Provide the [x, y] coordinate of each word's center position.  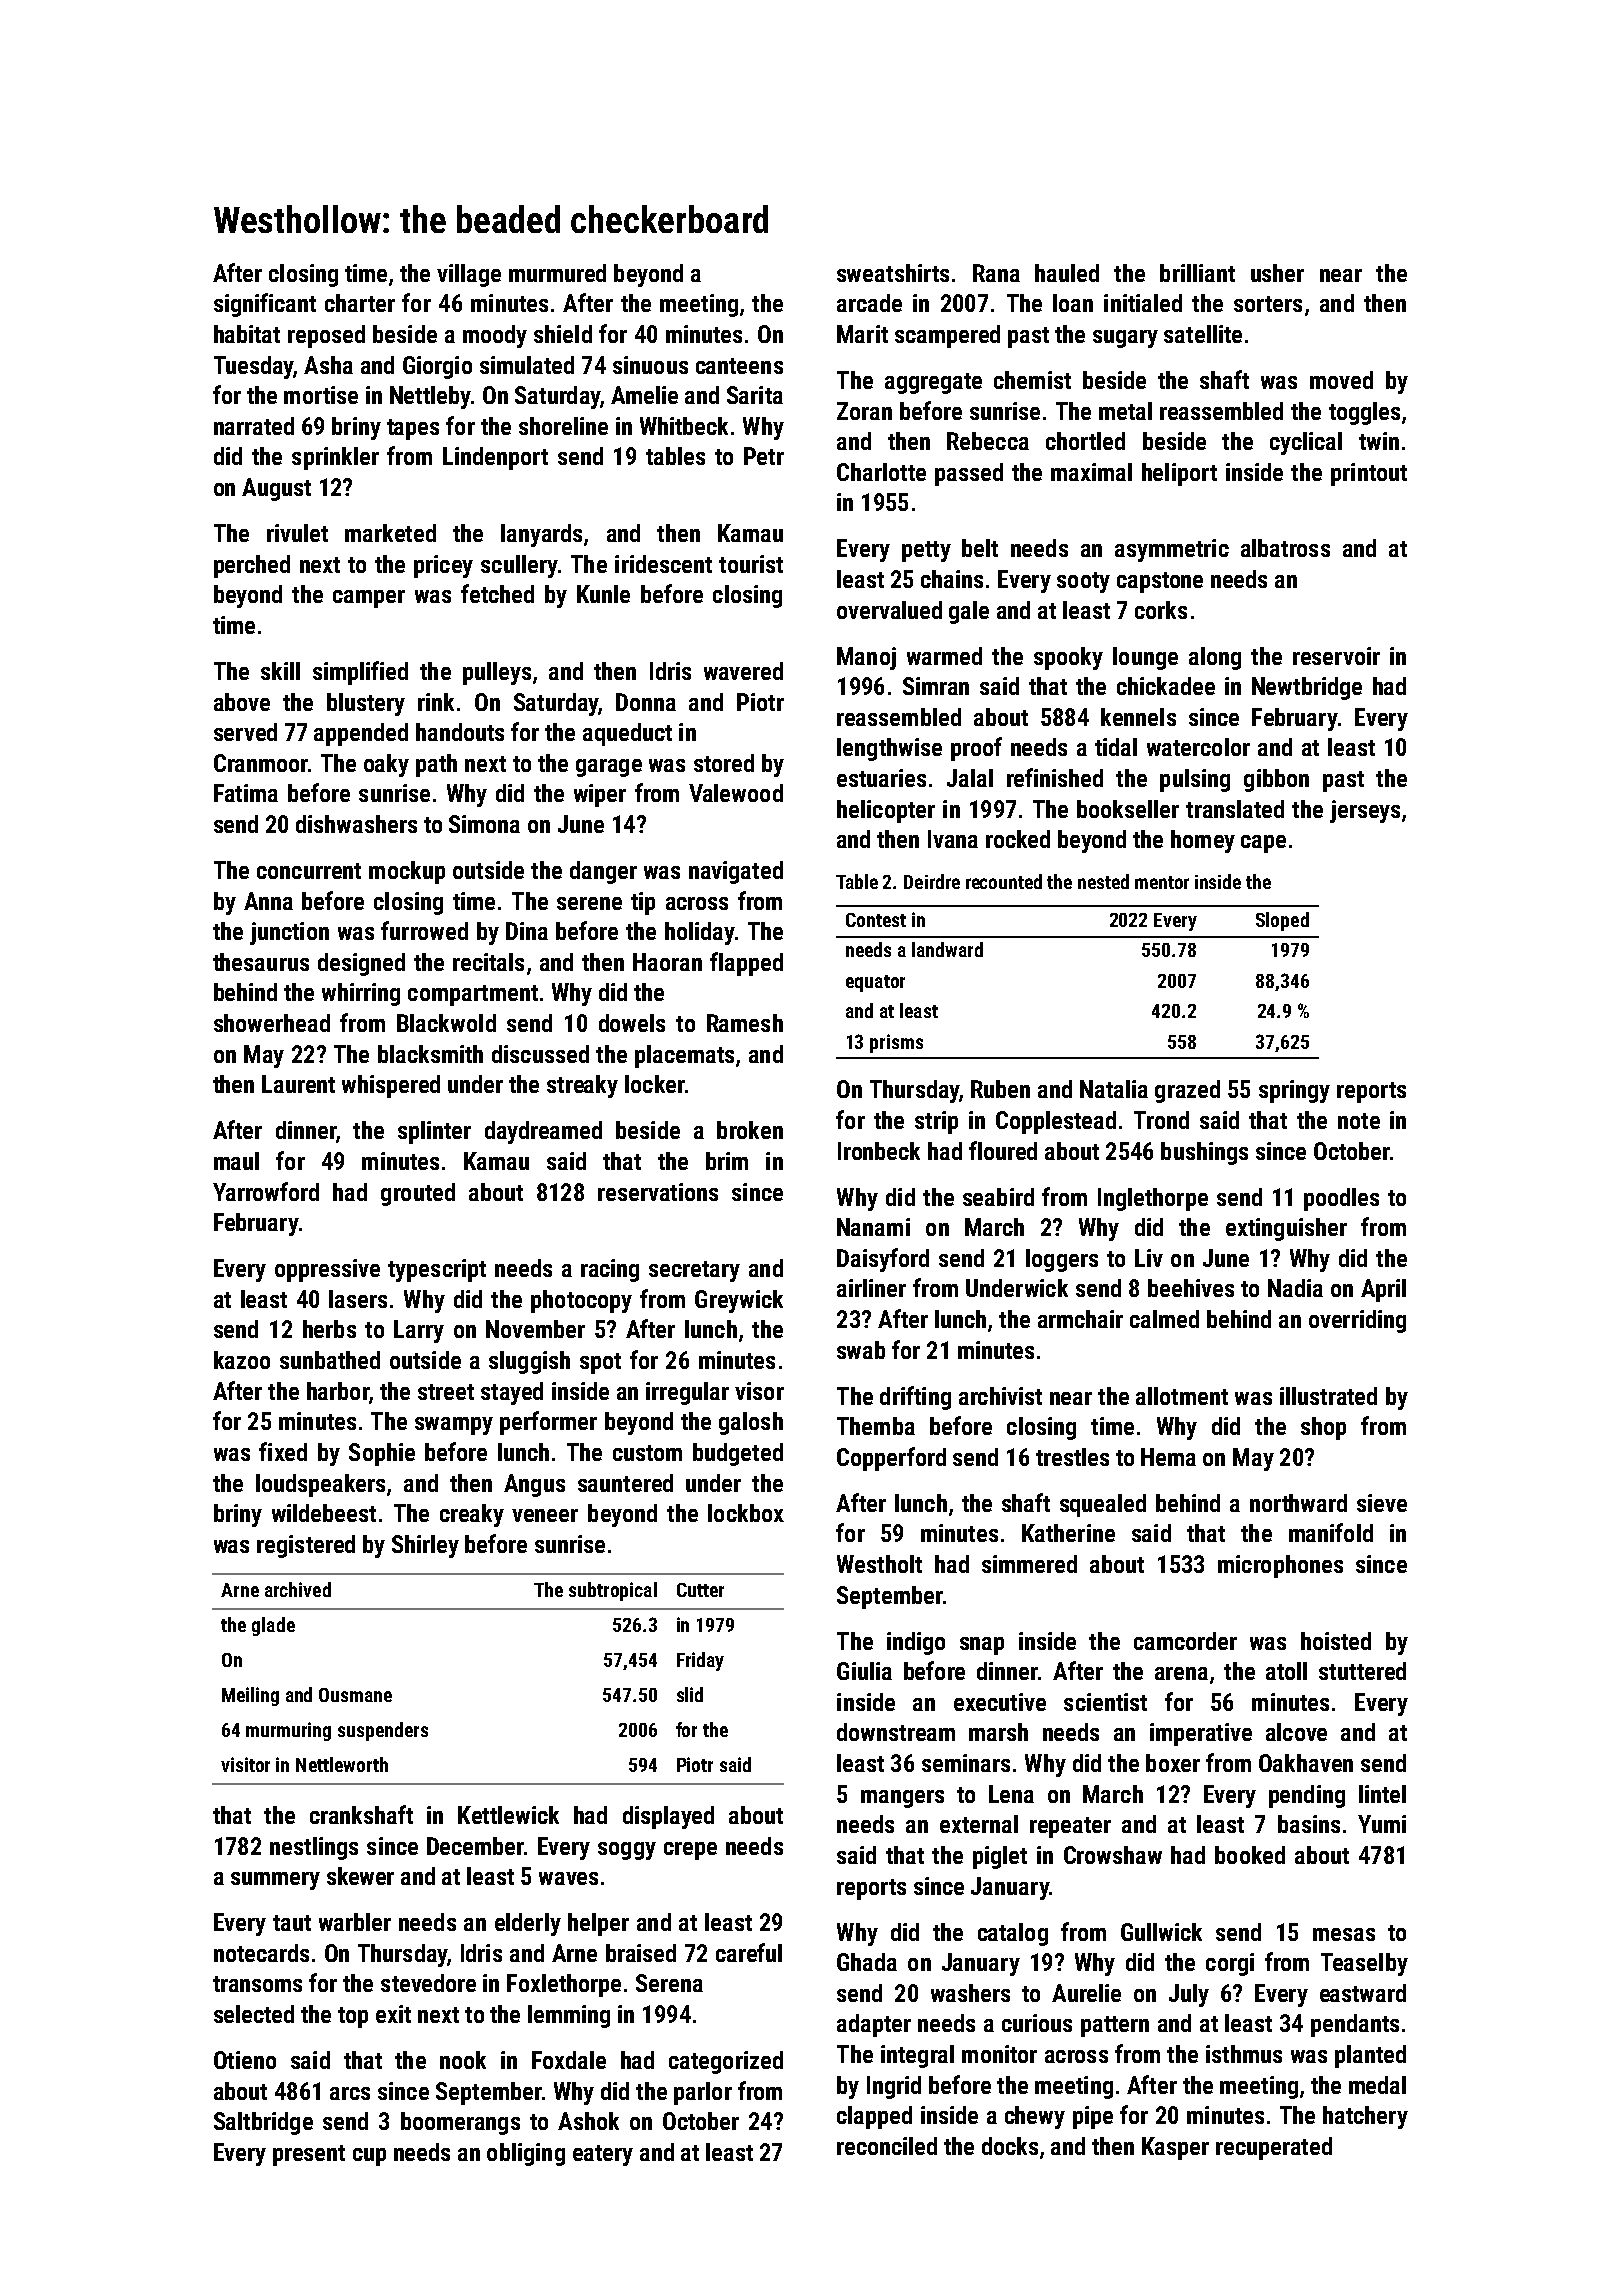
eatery [603, 2155]
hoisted [1336, 1641]
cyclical [1306, 443]
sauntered [625, 1483]
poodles [1341, 1199]
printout [1369, 474]
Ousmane [355, 1695]
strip [936, 1122]
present [309, 2155]
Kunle [603, 594]
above [242, 702]
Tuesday [253, 367]
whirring [361, 994]
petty [926, 551]
